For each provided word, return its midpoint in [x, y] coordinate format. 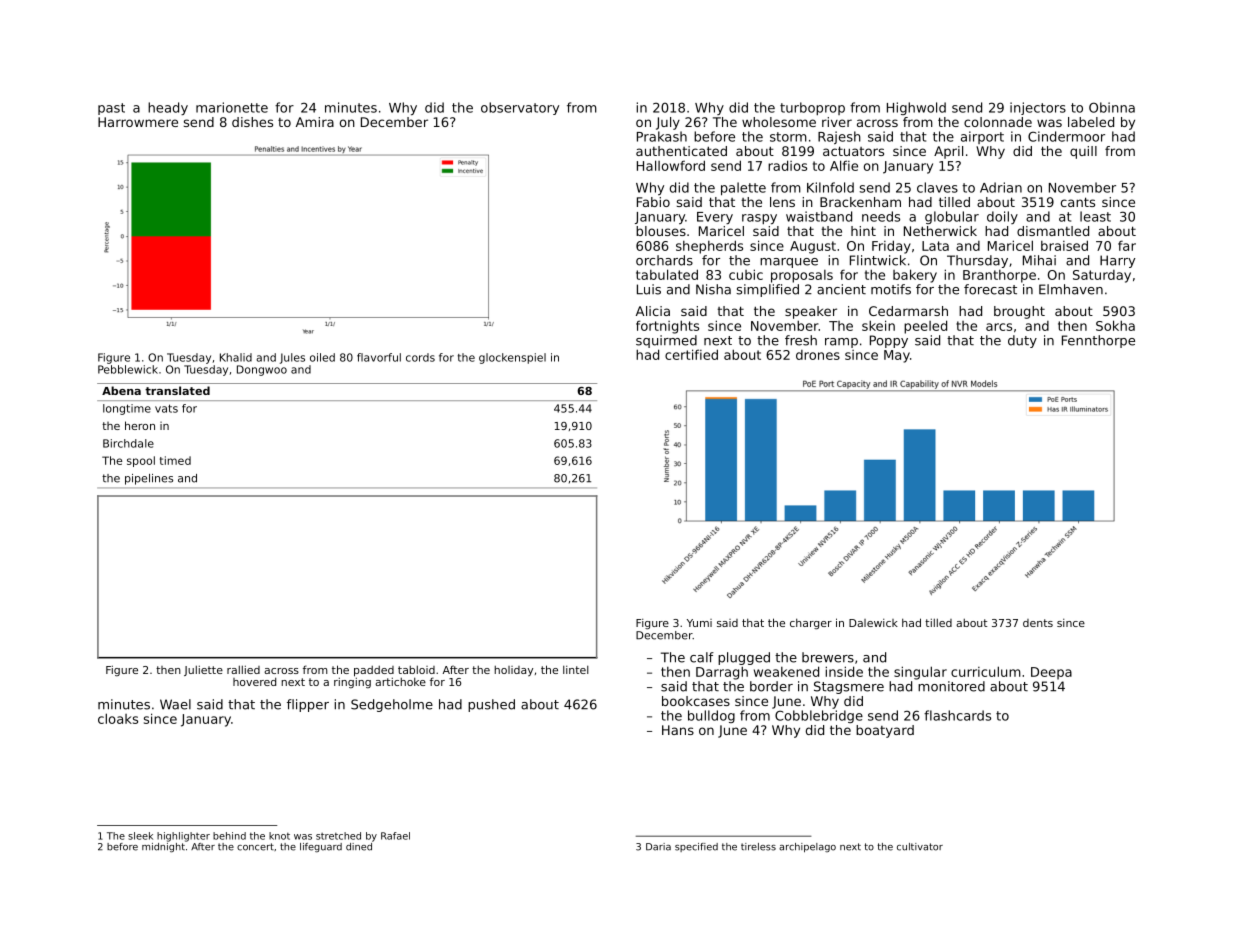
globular [952, 217]
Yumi [699, 623]
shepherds [709, 247]
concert [255, 847]
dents [1038, 623]
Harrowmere [138, 122]
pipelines [149, 479]
